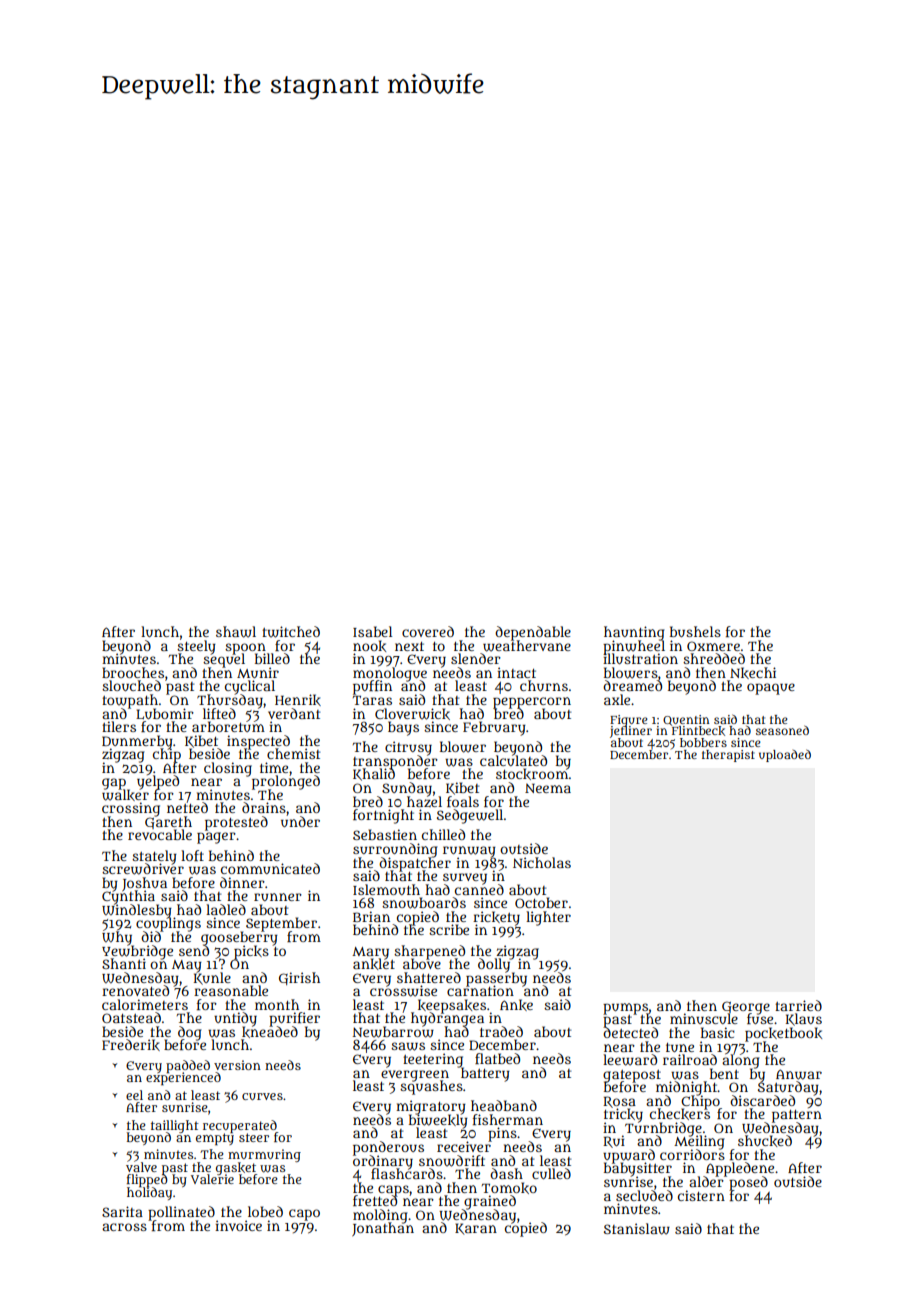 This screenshot has height=1308, width=924. I want to click on calculated, so click(513, 760).
